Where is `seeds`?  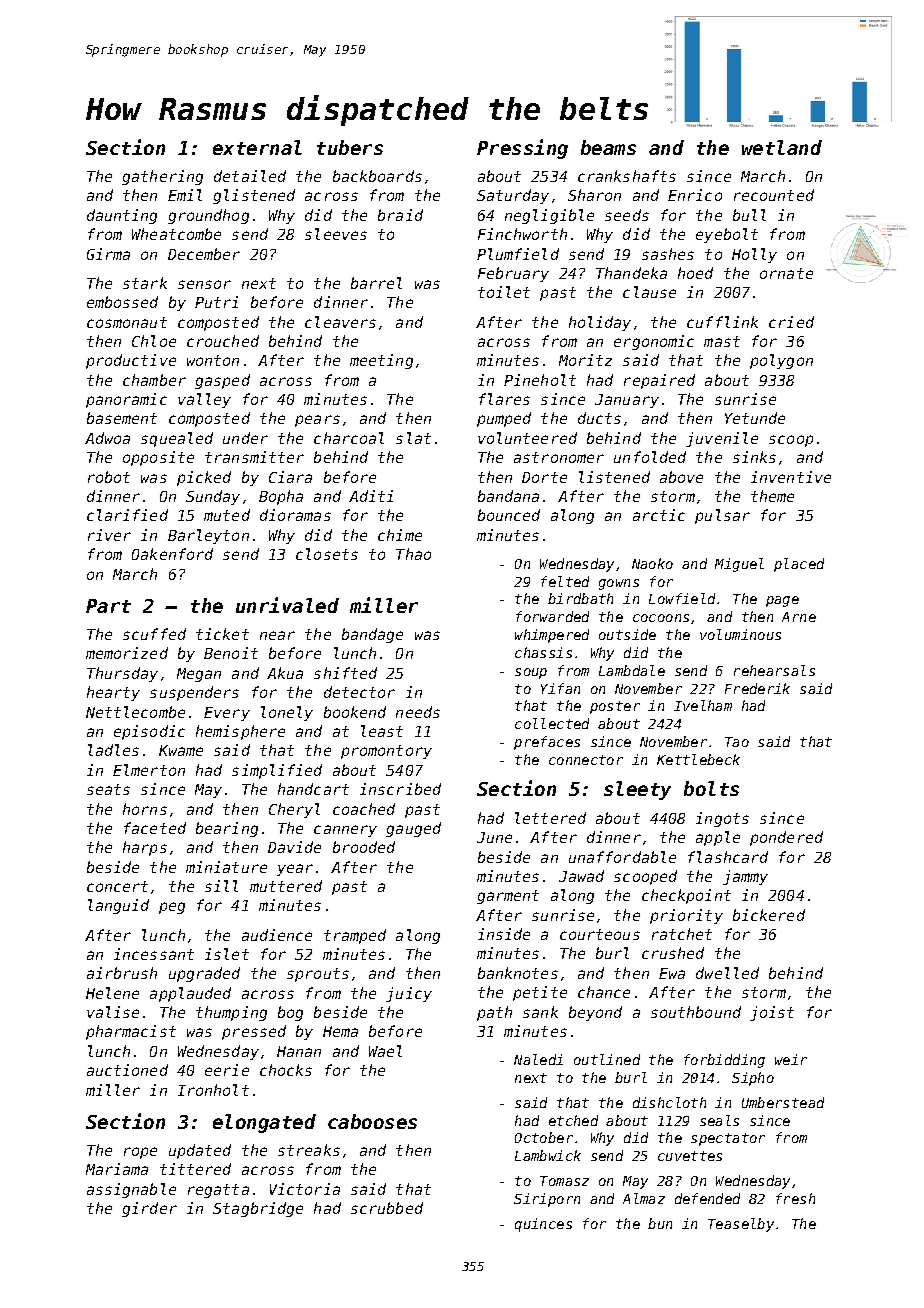 seeds is located at coordinates (627, 215).
